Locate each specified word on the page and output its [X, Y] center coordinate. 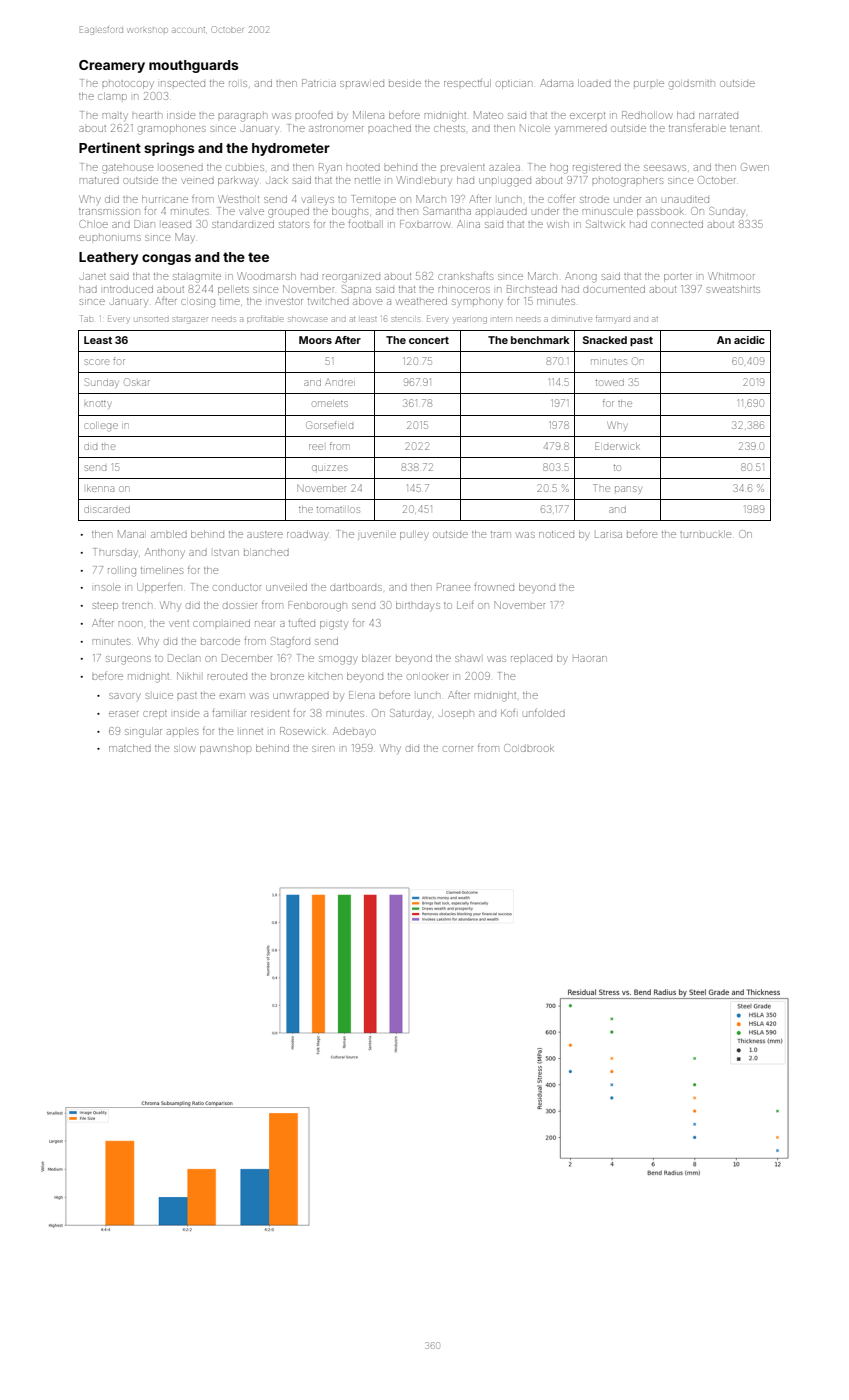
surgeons [128, 660]
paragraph [242, 117]
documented [614, 289]
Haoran [590, 658]
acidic [749, 340]
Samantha [447, 211]
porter [678, 278]
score [97, 362]
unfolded [544, 713]
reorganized [351, 278]
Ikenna [100, 488]
